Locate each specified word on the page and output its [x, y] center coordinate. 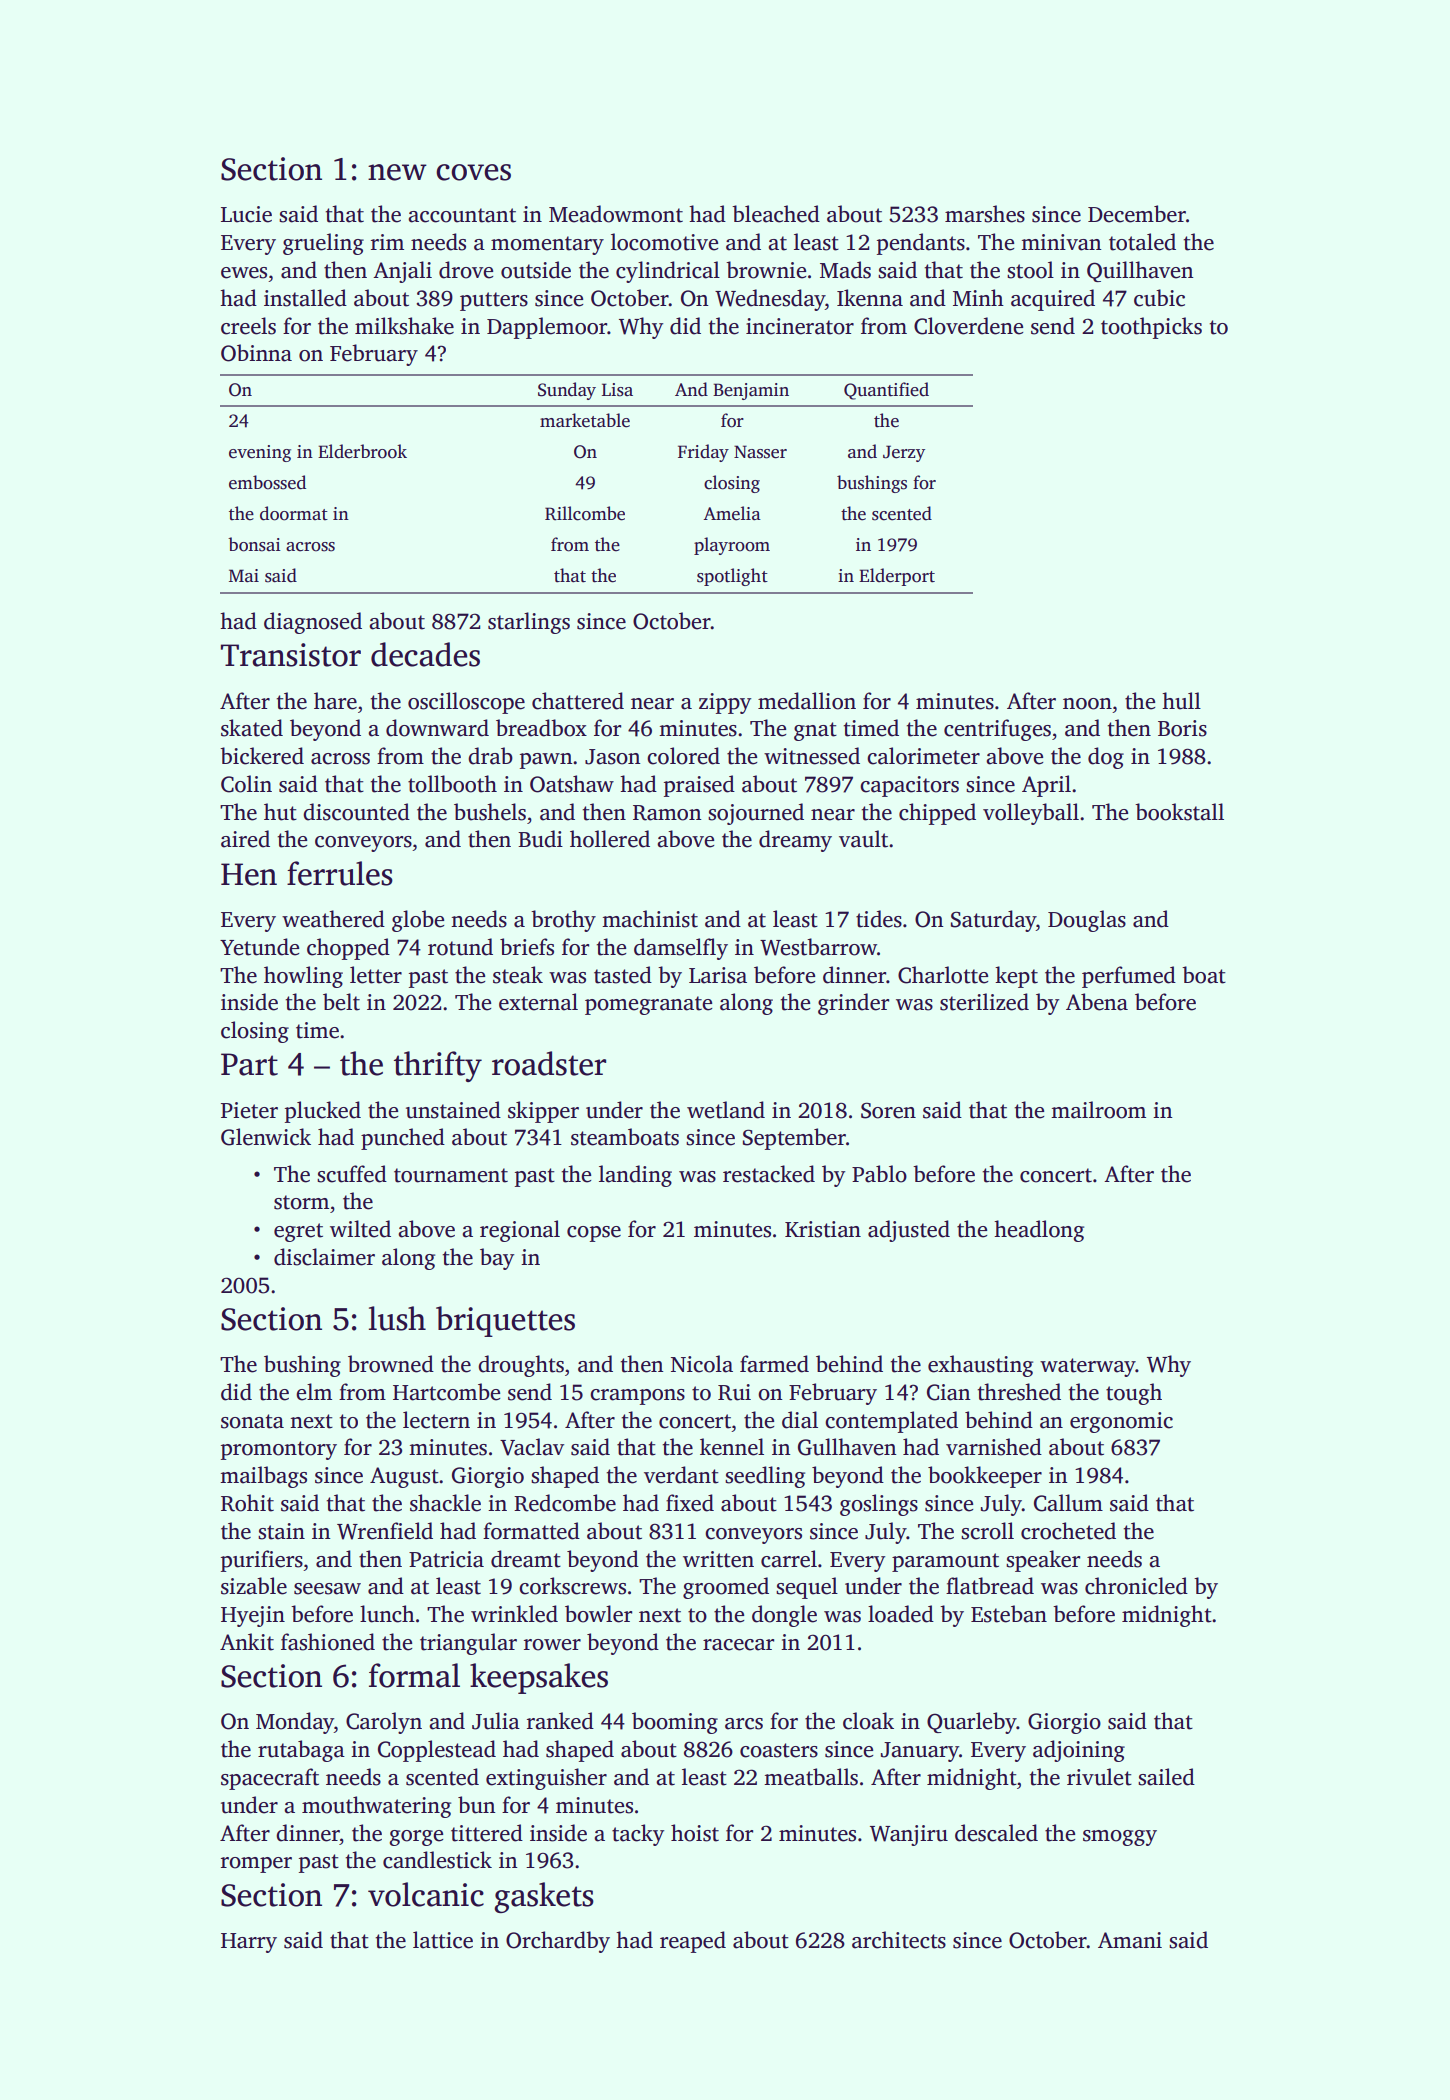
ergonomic [1121, 1422]
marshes [985, 214]
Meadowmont [616, 214]
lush [397, 1318]
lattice [443, 1940]
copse [594, 1234]
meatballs [811, 1777]
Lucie [246, 214]
